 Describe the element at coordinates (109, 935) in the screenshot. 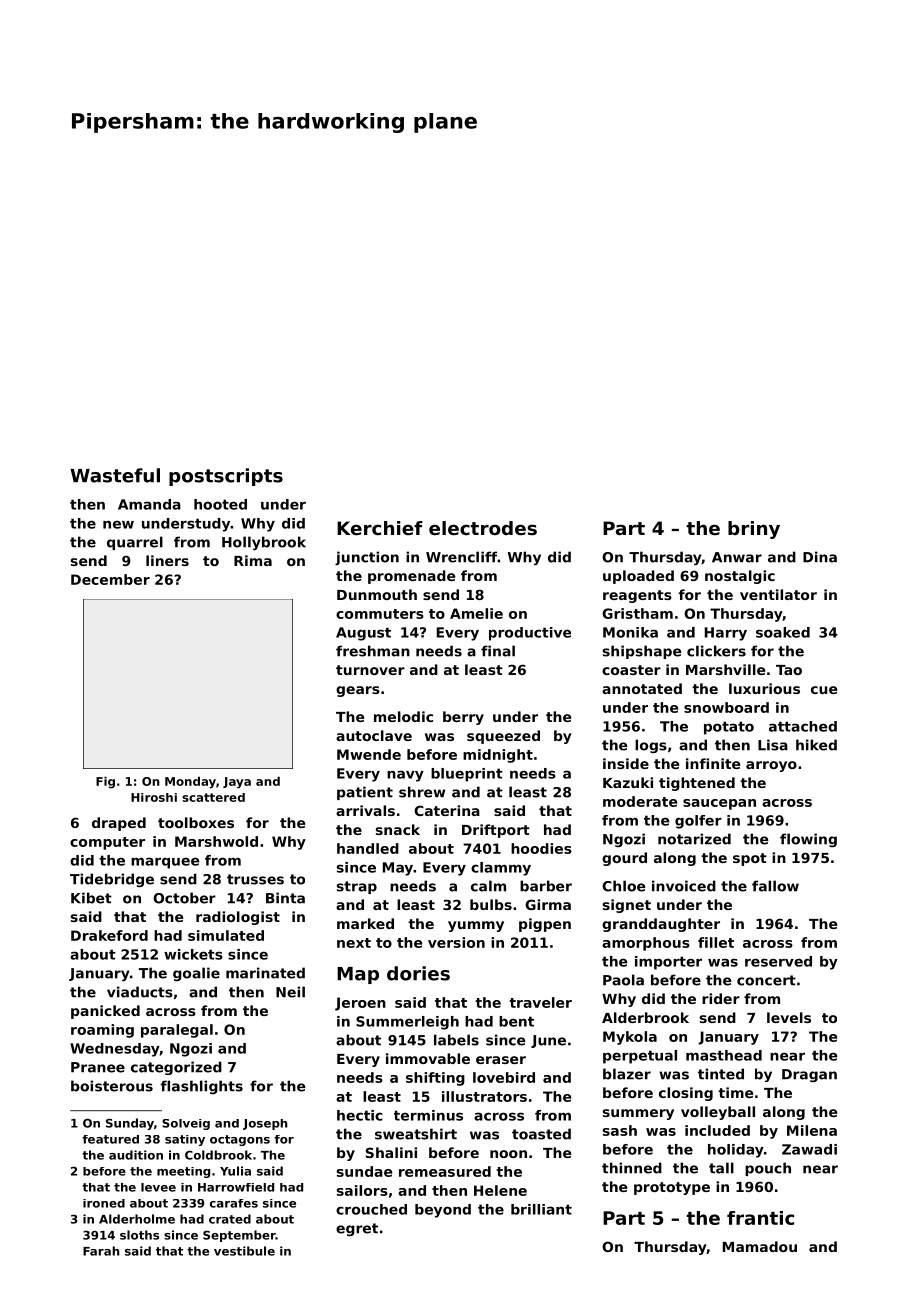

I see `Drakeford` at that location.
